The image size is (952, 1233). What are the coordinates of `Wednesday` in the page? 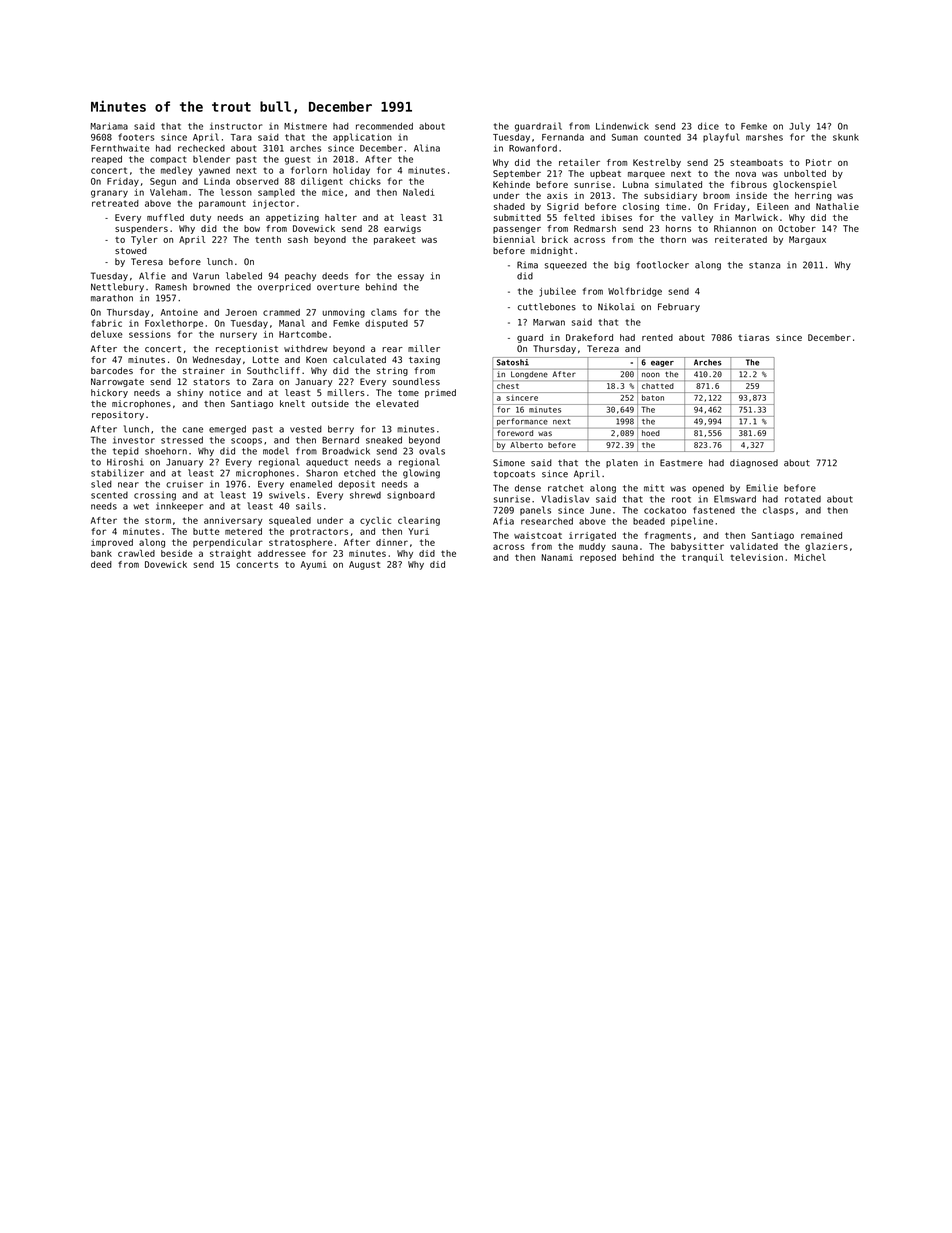 It's located at (217, 360).
